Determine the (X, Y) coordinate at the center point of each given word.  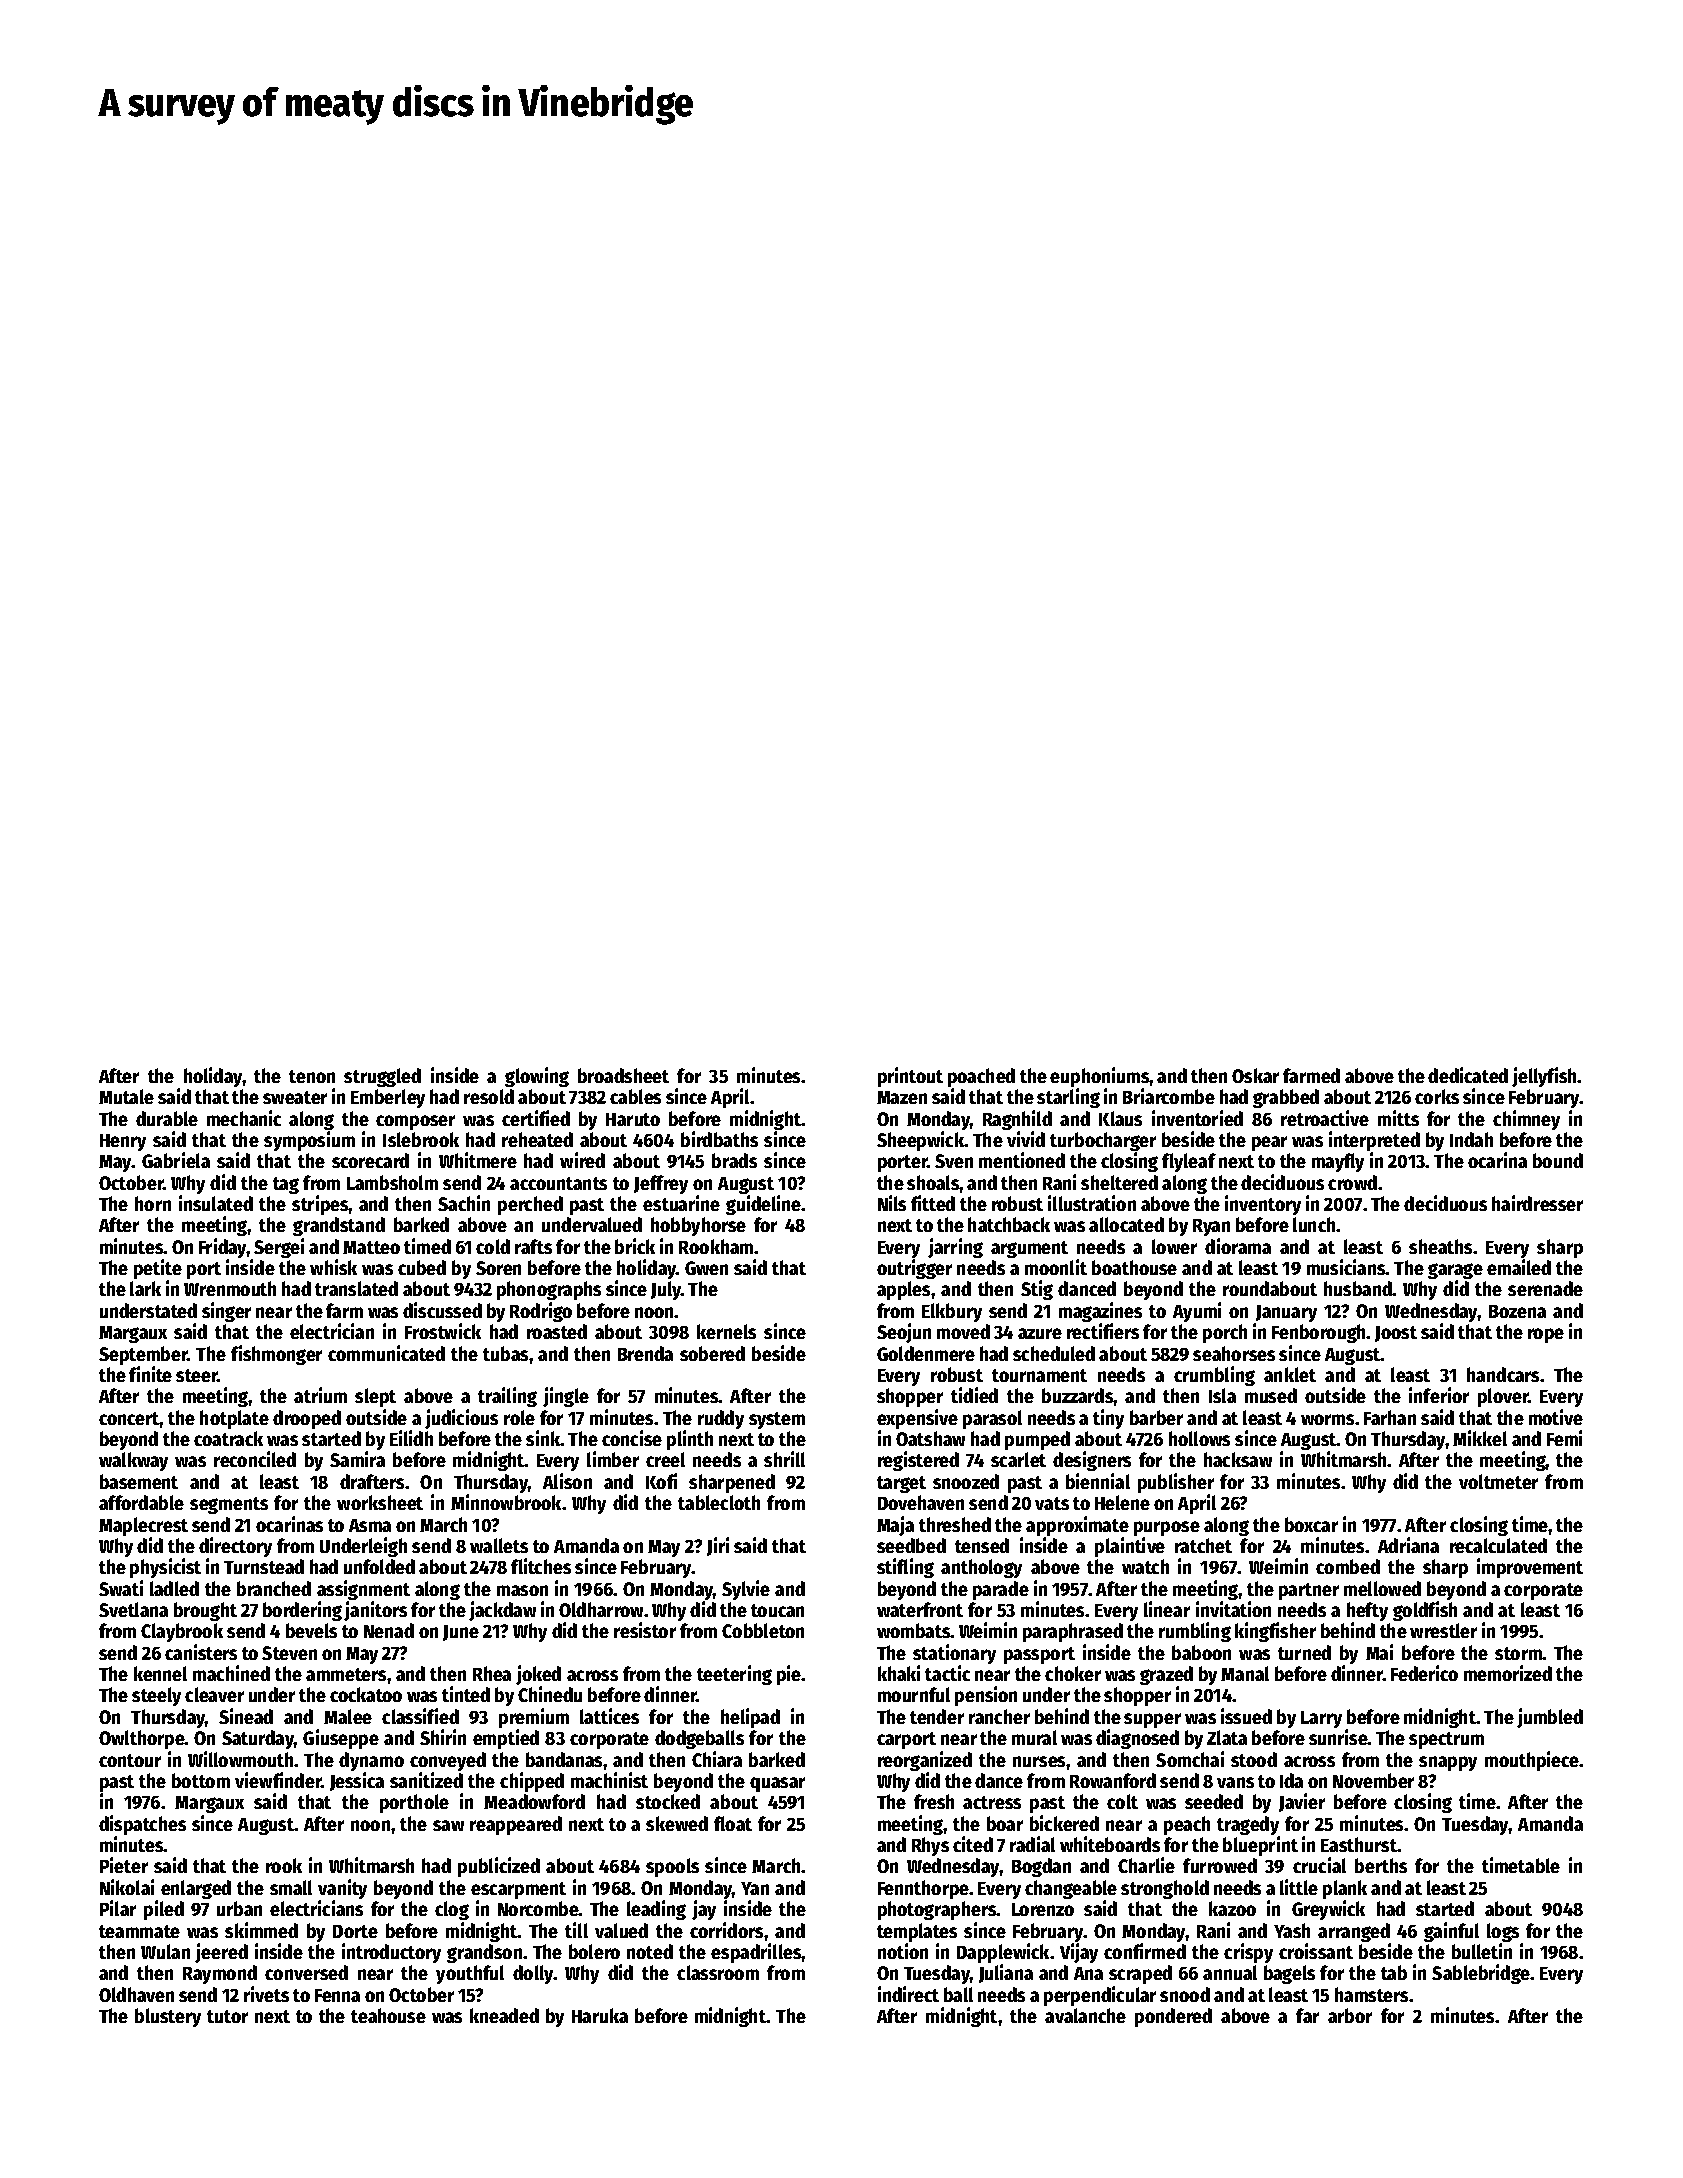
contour (130, 1760)
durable (167, 1118)
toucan (777, 1610)
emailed (1519, 1267)
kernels (726, 1331)
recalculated (1498, 1545)
